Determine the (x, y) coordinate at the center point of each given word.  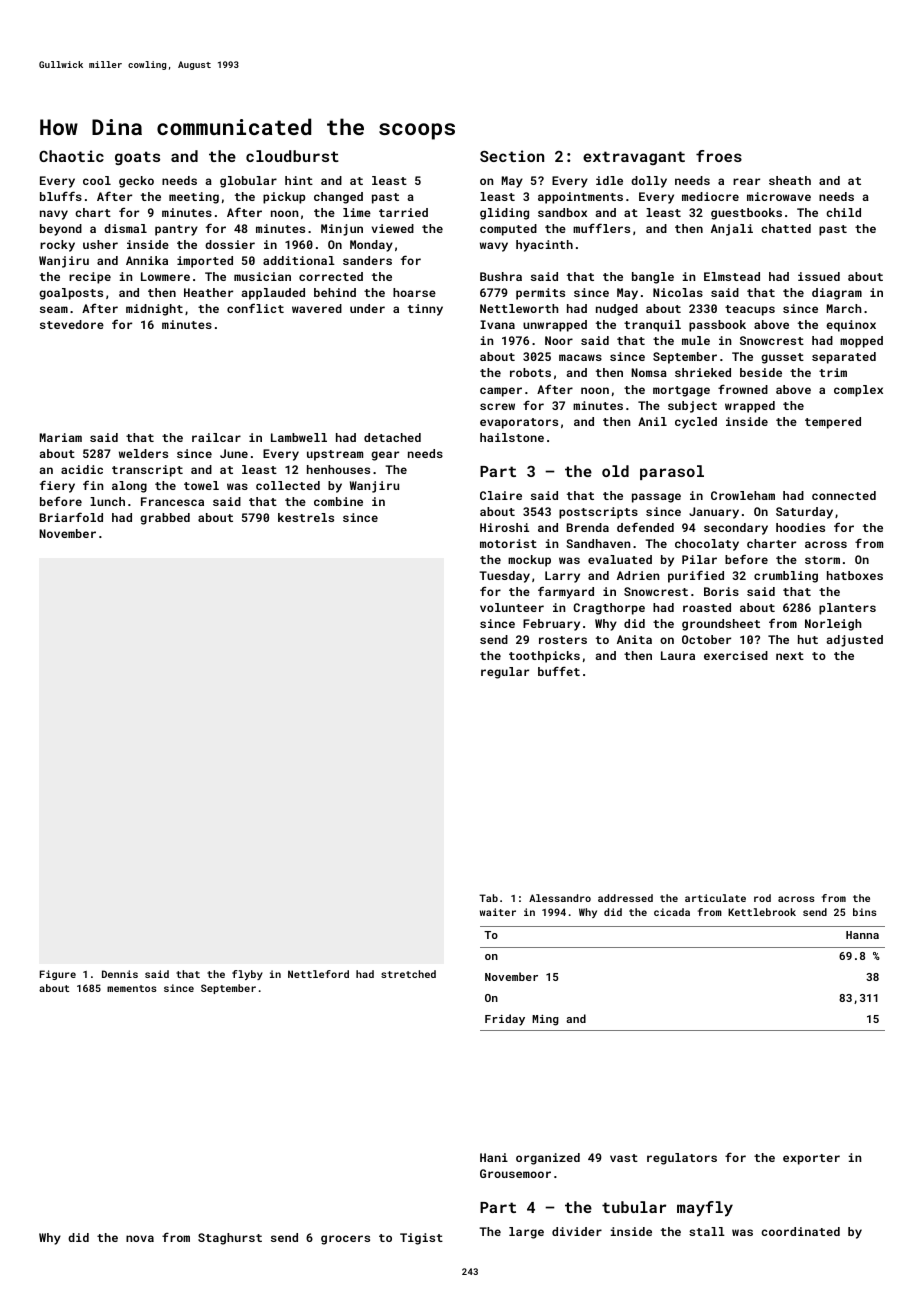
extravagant (634, 158)
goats (137, 158)
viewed (392, 228)
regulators (682, 1159)
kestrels (306, 517)
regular (505, 673)
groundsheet (721, 625)
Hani (494, 1157)
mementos (132, 988)
